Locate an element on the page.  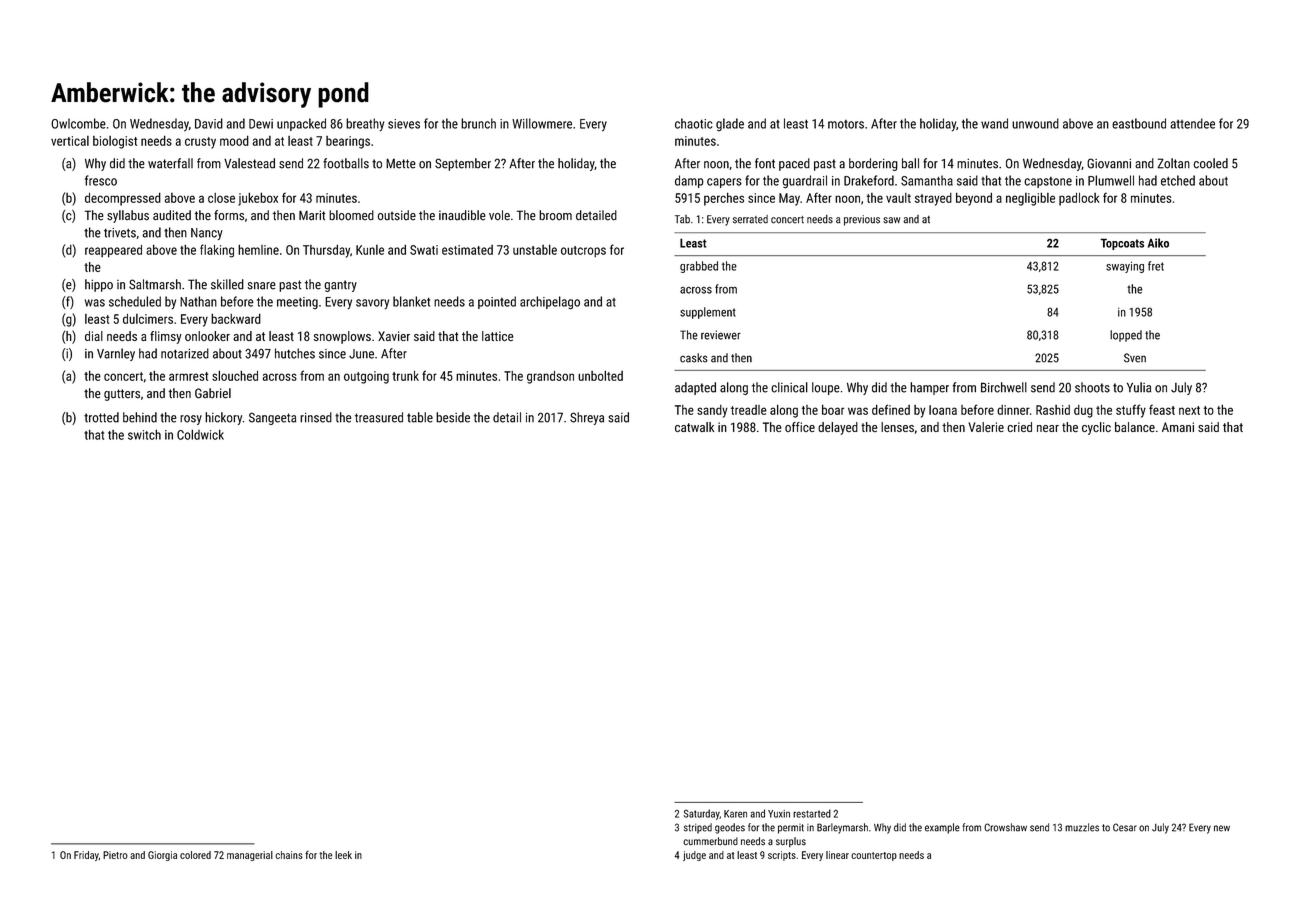
decompressed is located at coordinates (123, 199).
